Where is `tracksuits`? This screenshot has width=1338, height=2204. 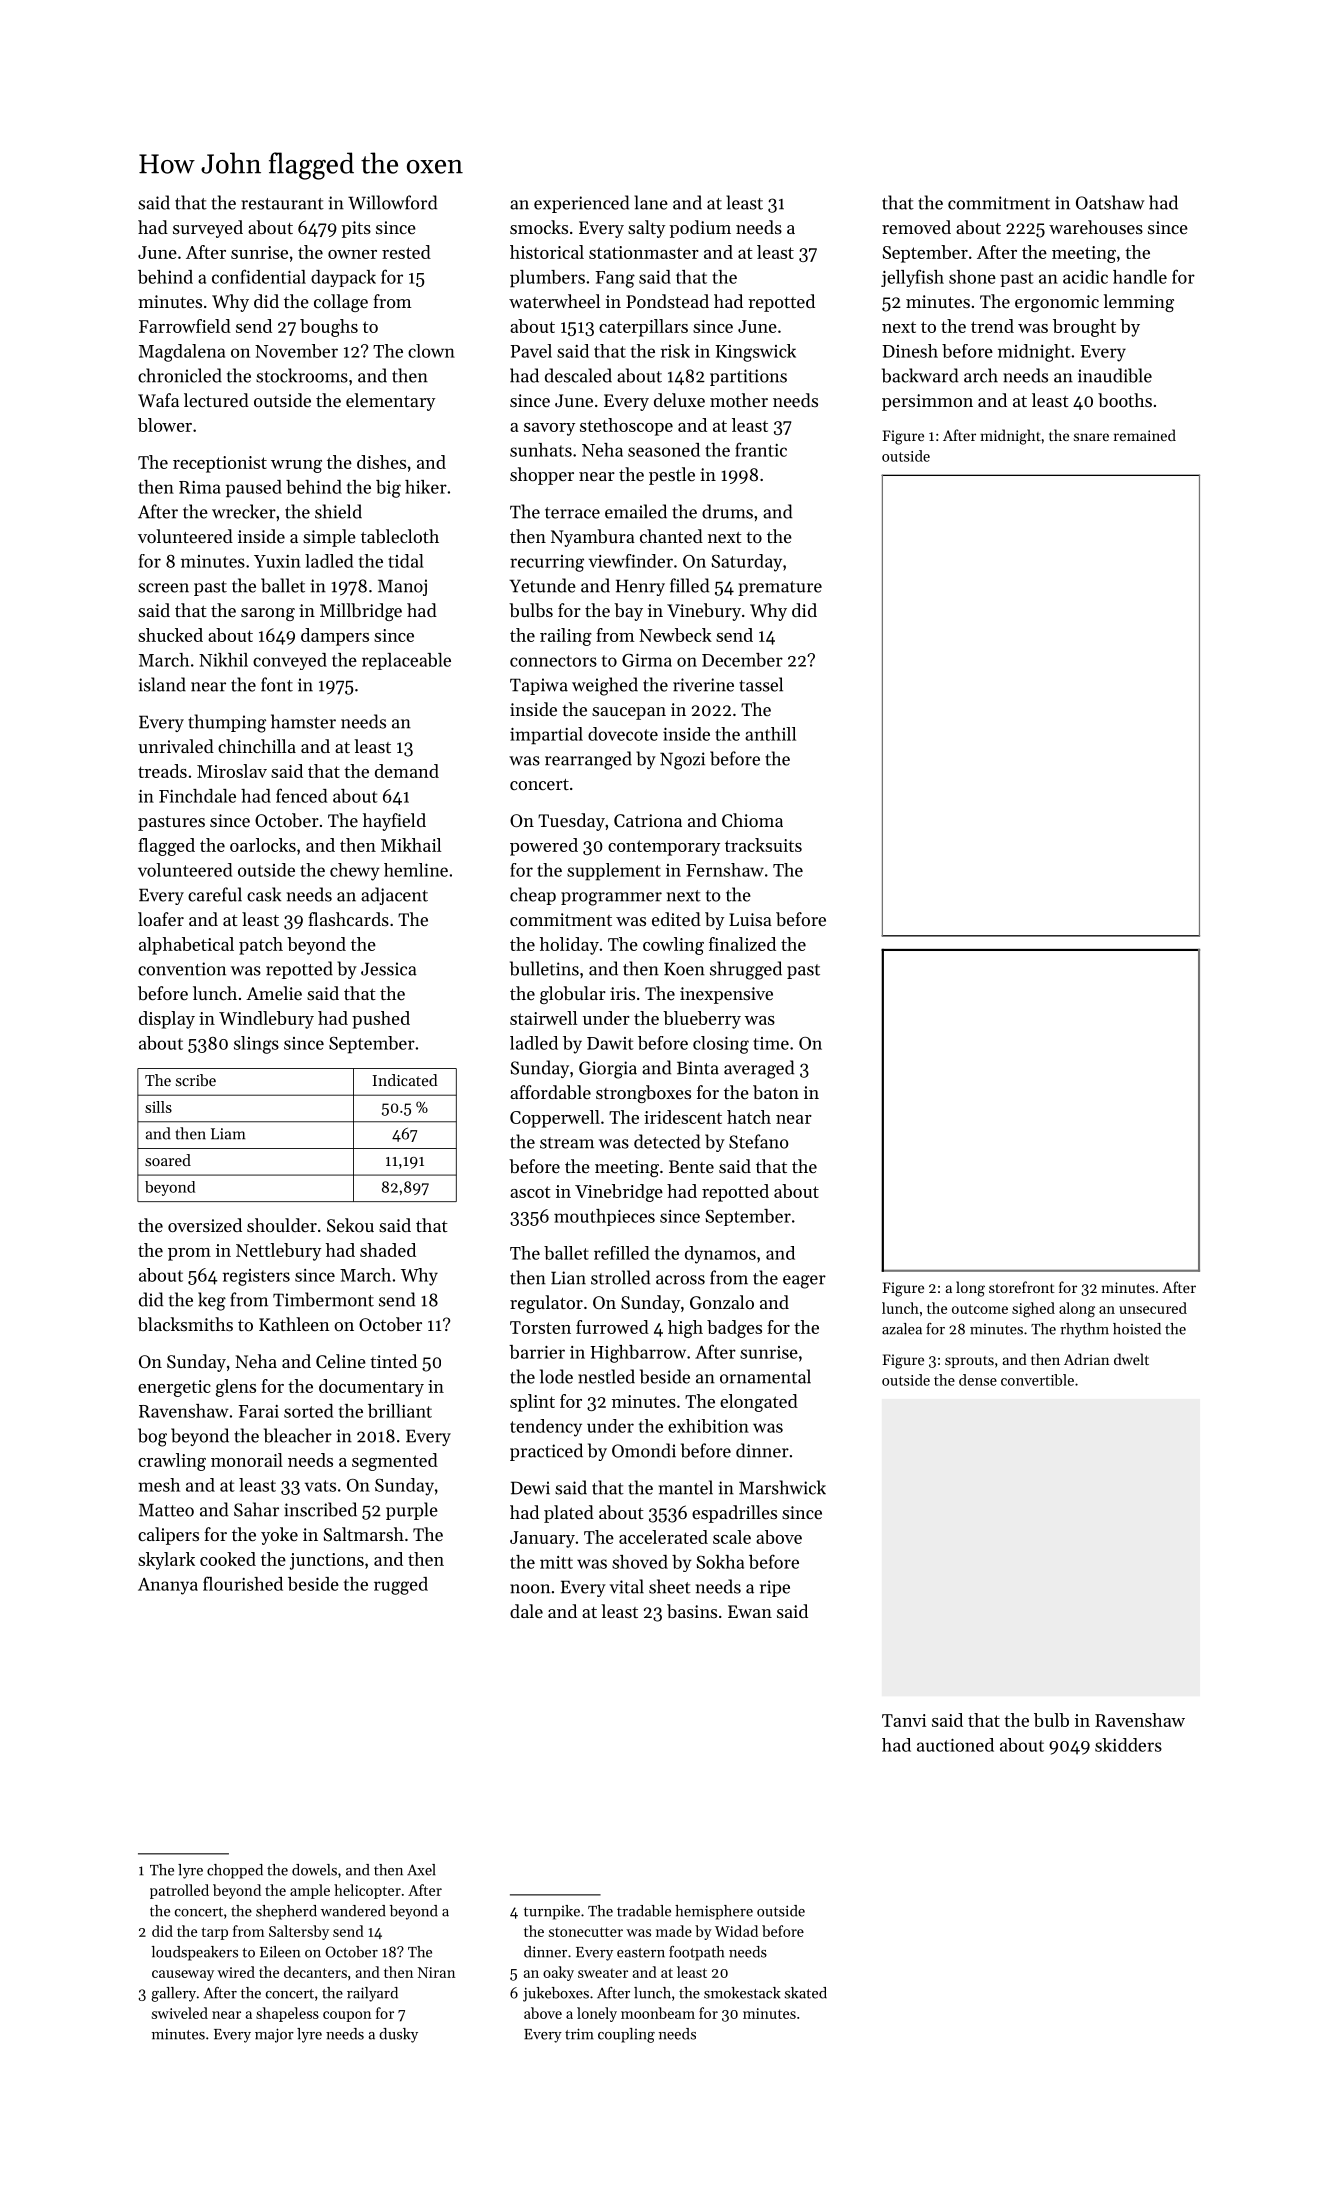
tracksuits is located at coordinates (763, 845).
